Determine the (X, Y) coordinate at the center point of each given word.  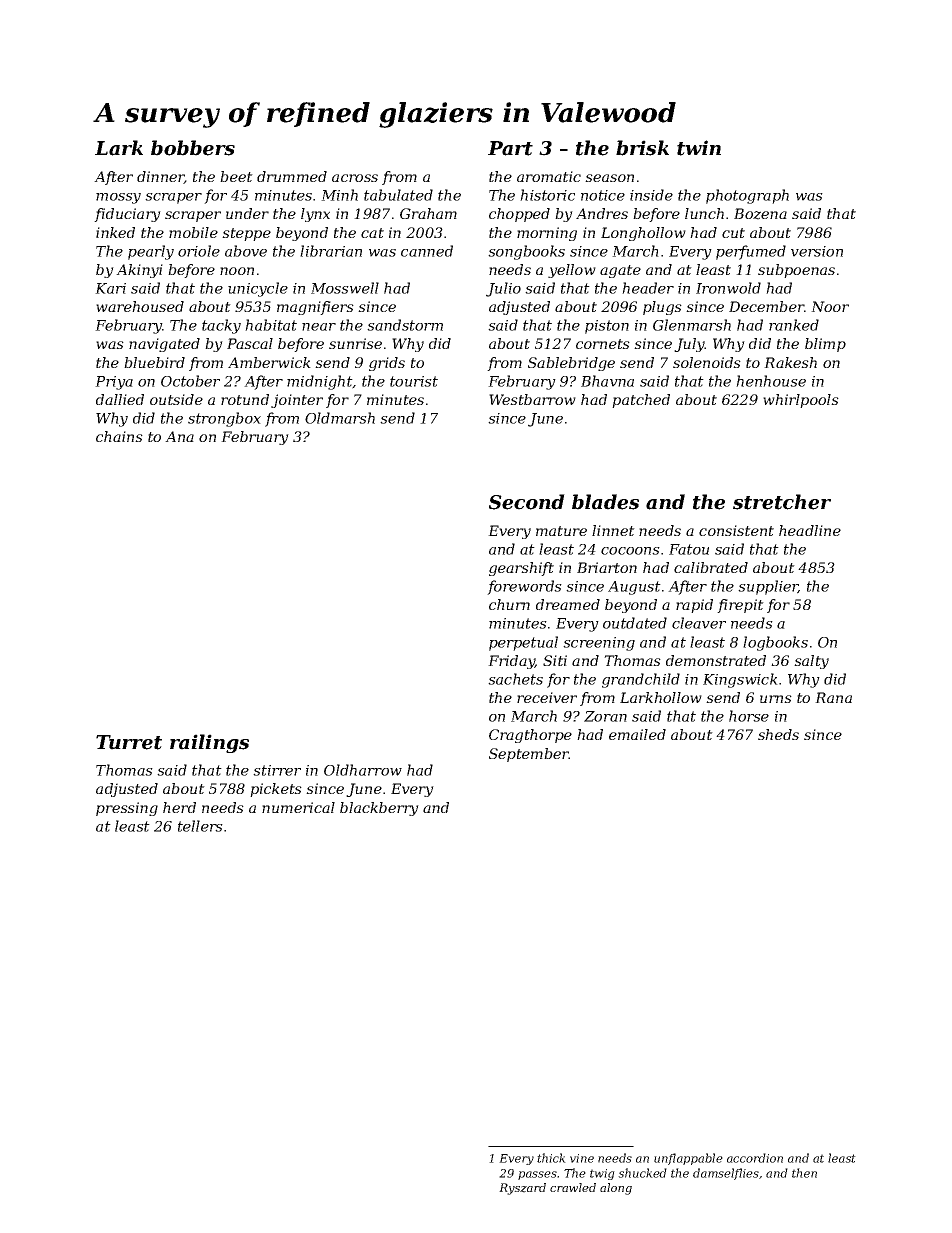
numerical (298, 807)
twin (699, 148)
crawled (573, 1187)
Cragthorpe (530, 736)
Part (510, 148)
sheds (778, 734)
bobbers (193, 148)
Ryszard (522, 1189)
